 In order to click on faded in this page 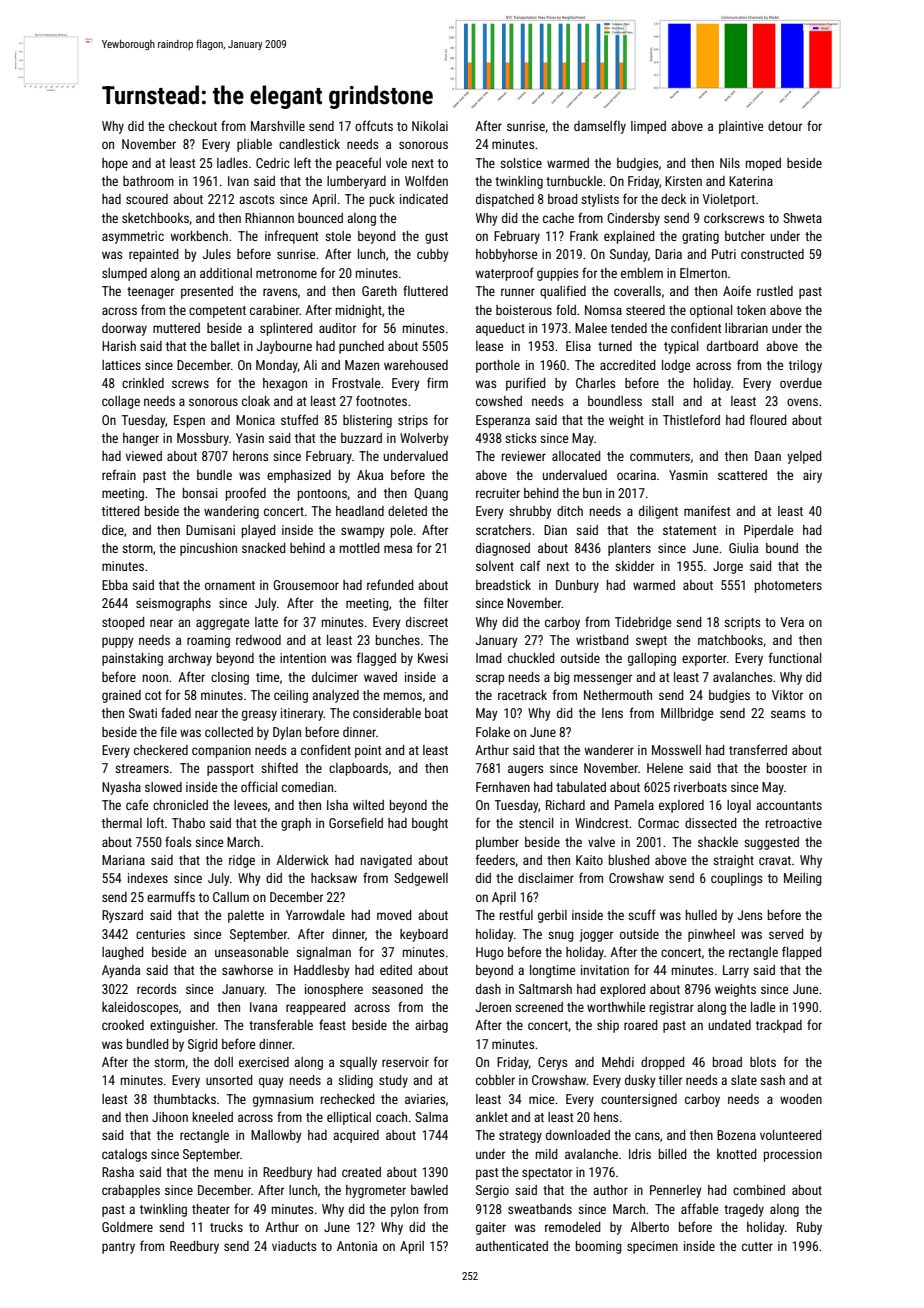, I will do `click(176, 712)`.
